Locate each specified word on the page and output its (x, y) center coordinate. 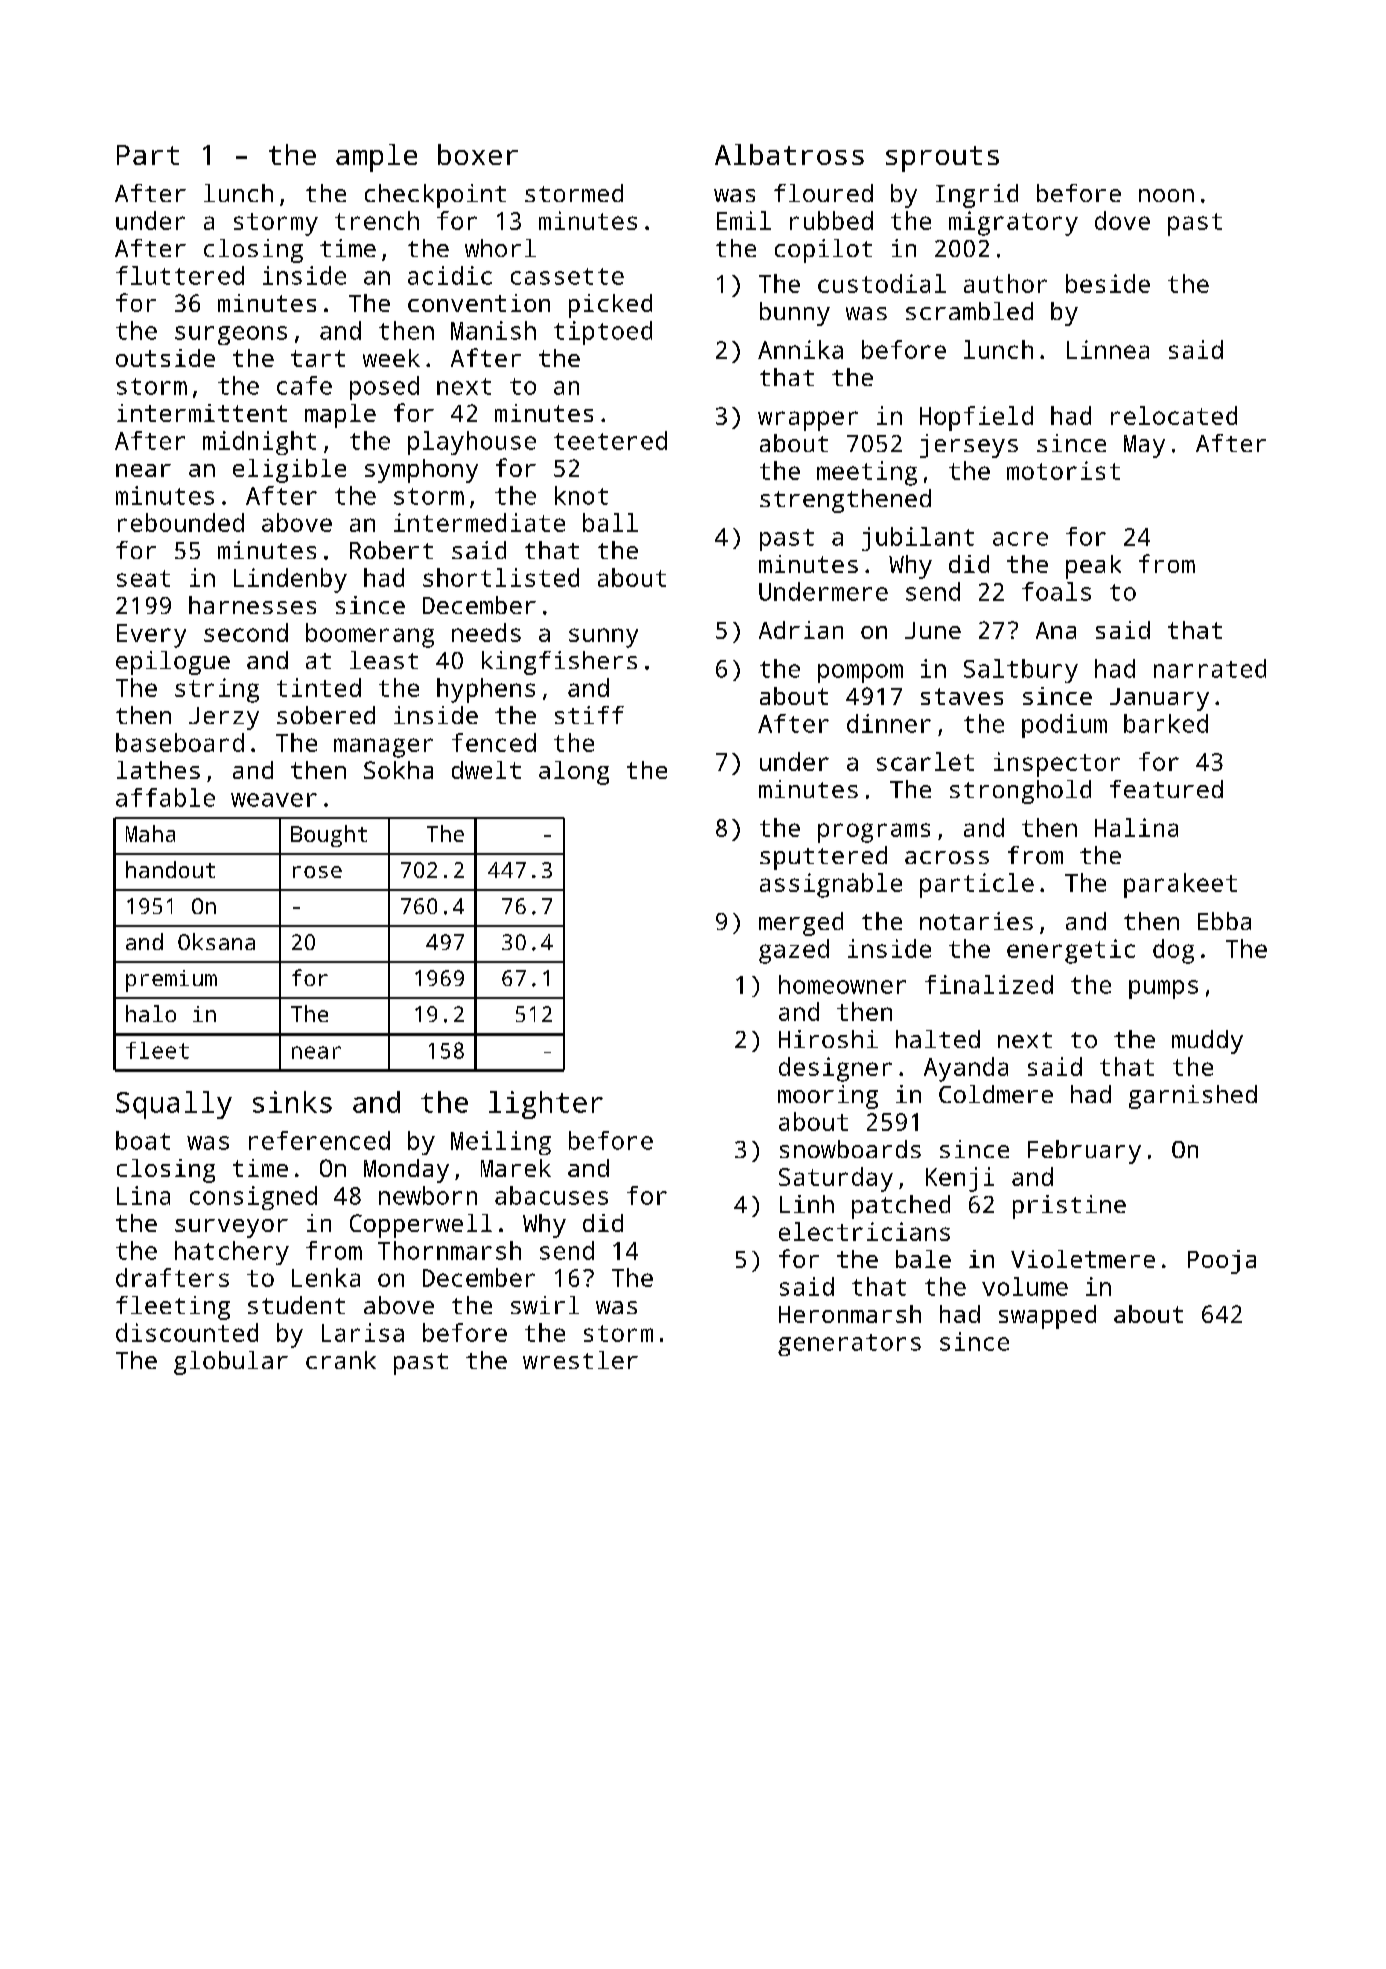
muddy (1207, 1042)
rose (317, 872)
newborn (428, 1195)
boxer (478, 154)
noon (1166, 195)
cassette (567, 276)
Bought (329, 836)
